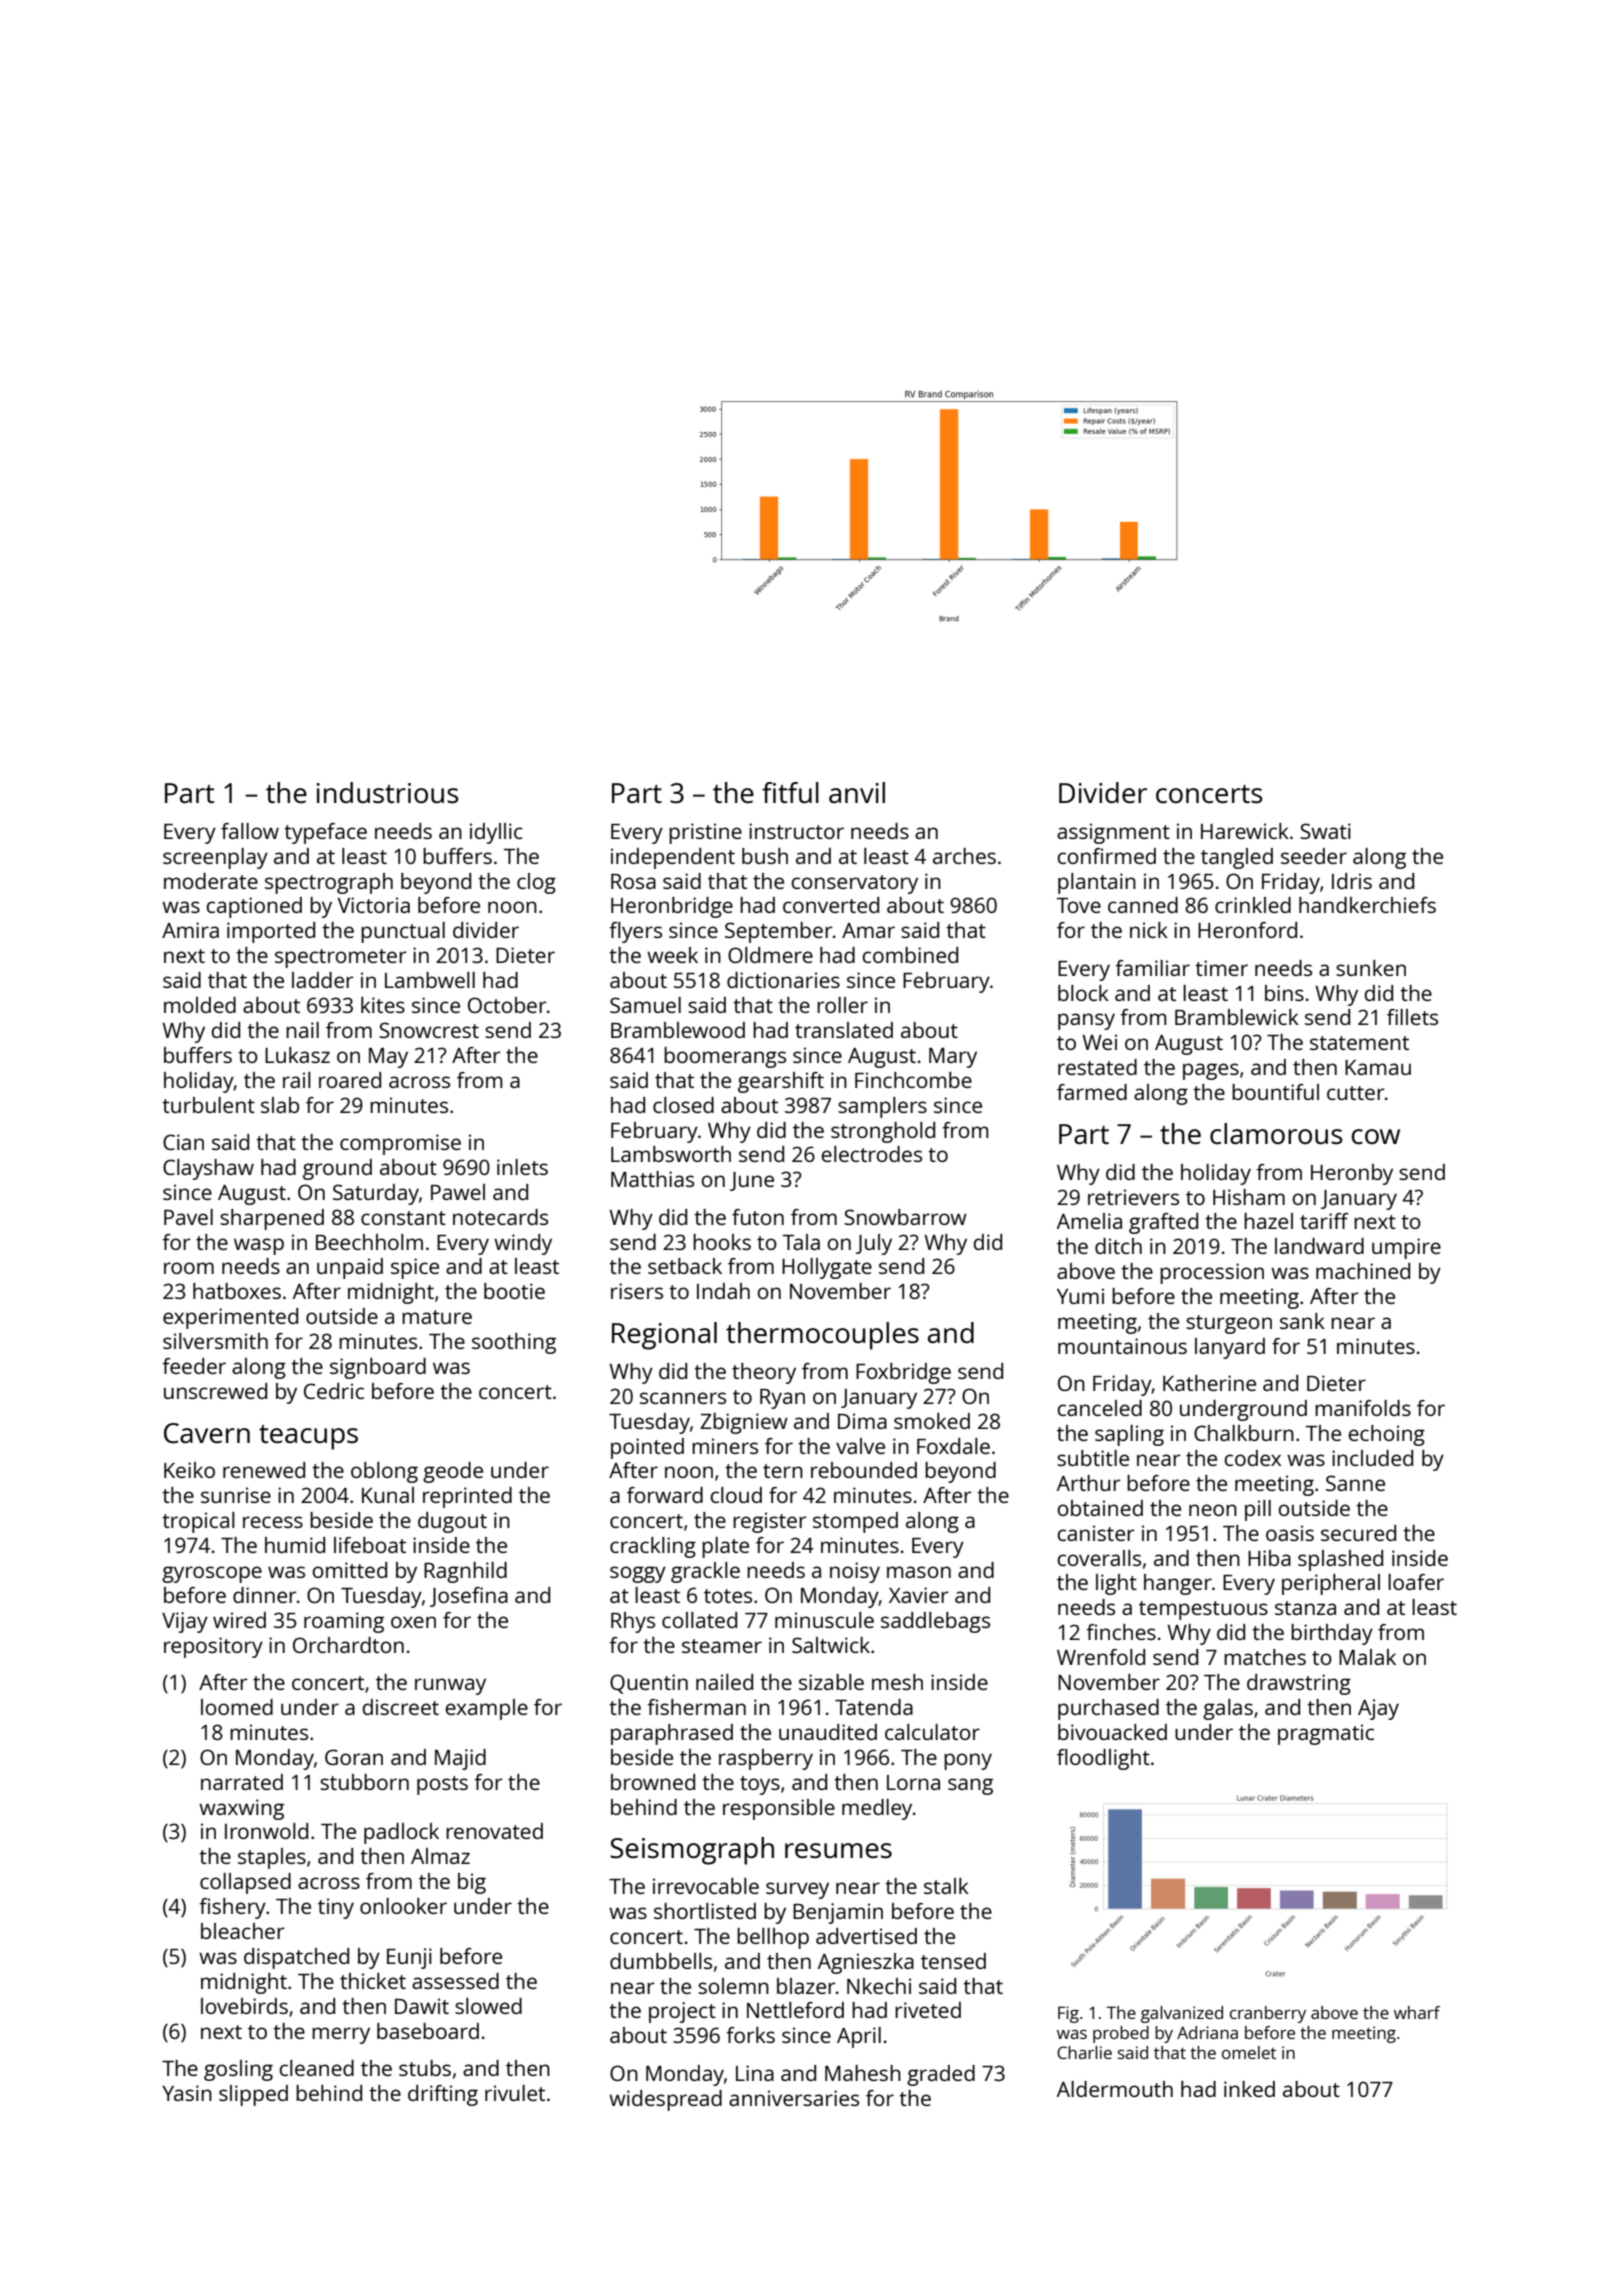  I want to click on medley, so click(877, 1809).
